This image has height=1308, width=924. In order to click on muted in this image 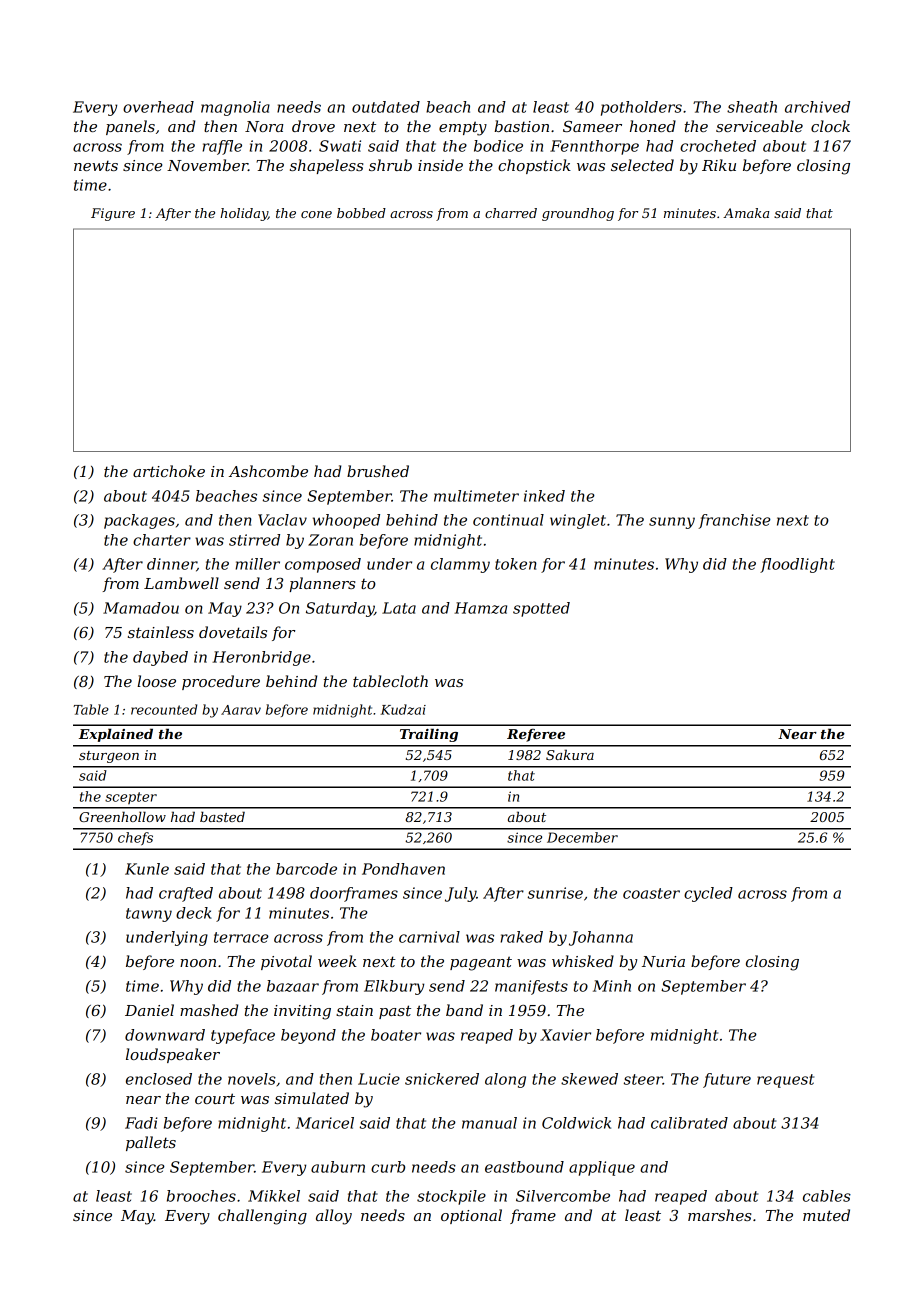, I will do `click(826, 1215)`.
